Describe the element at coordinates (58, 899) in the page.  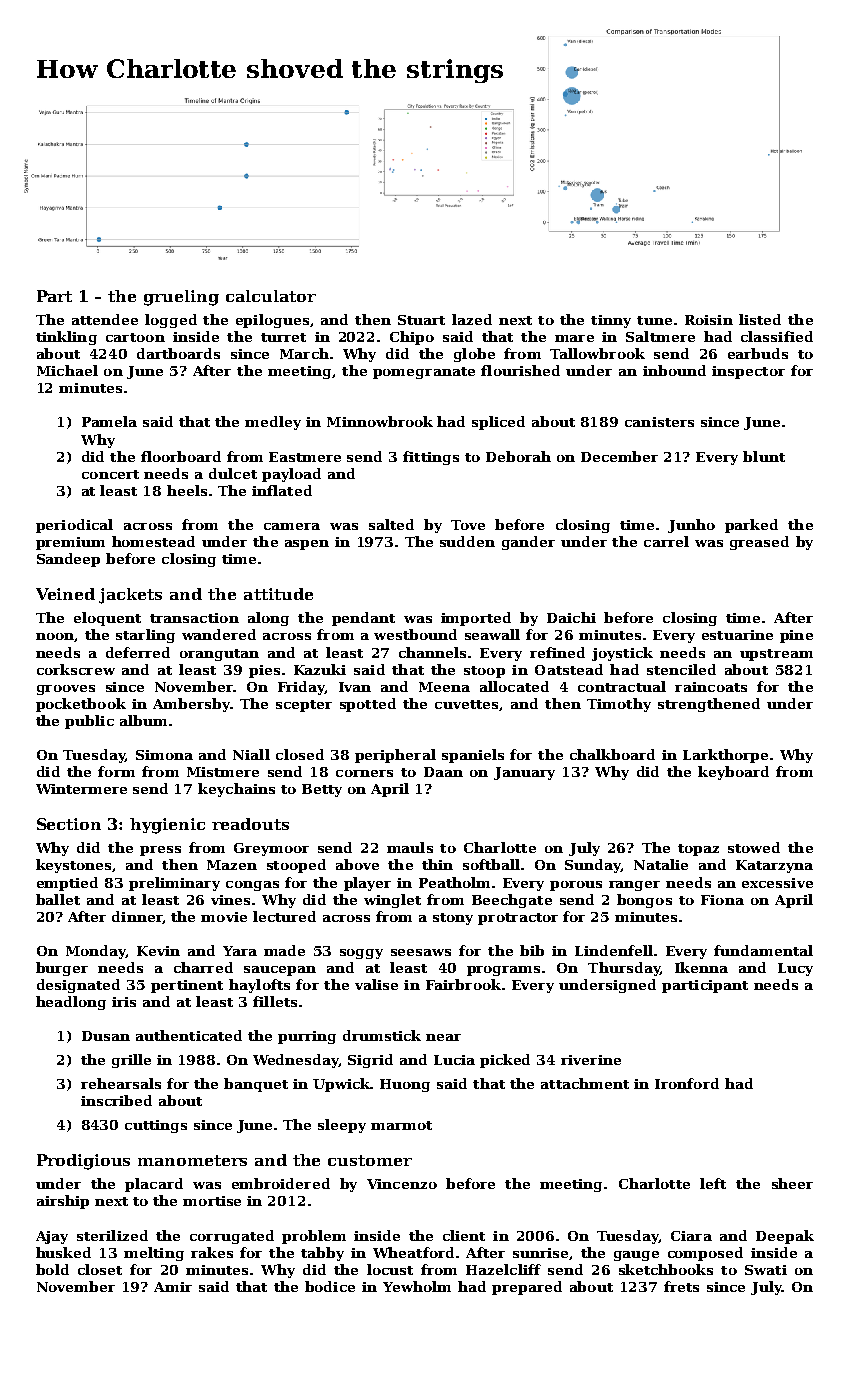
I see `ballet` at that location.
